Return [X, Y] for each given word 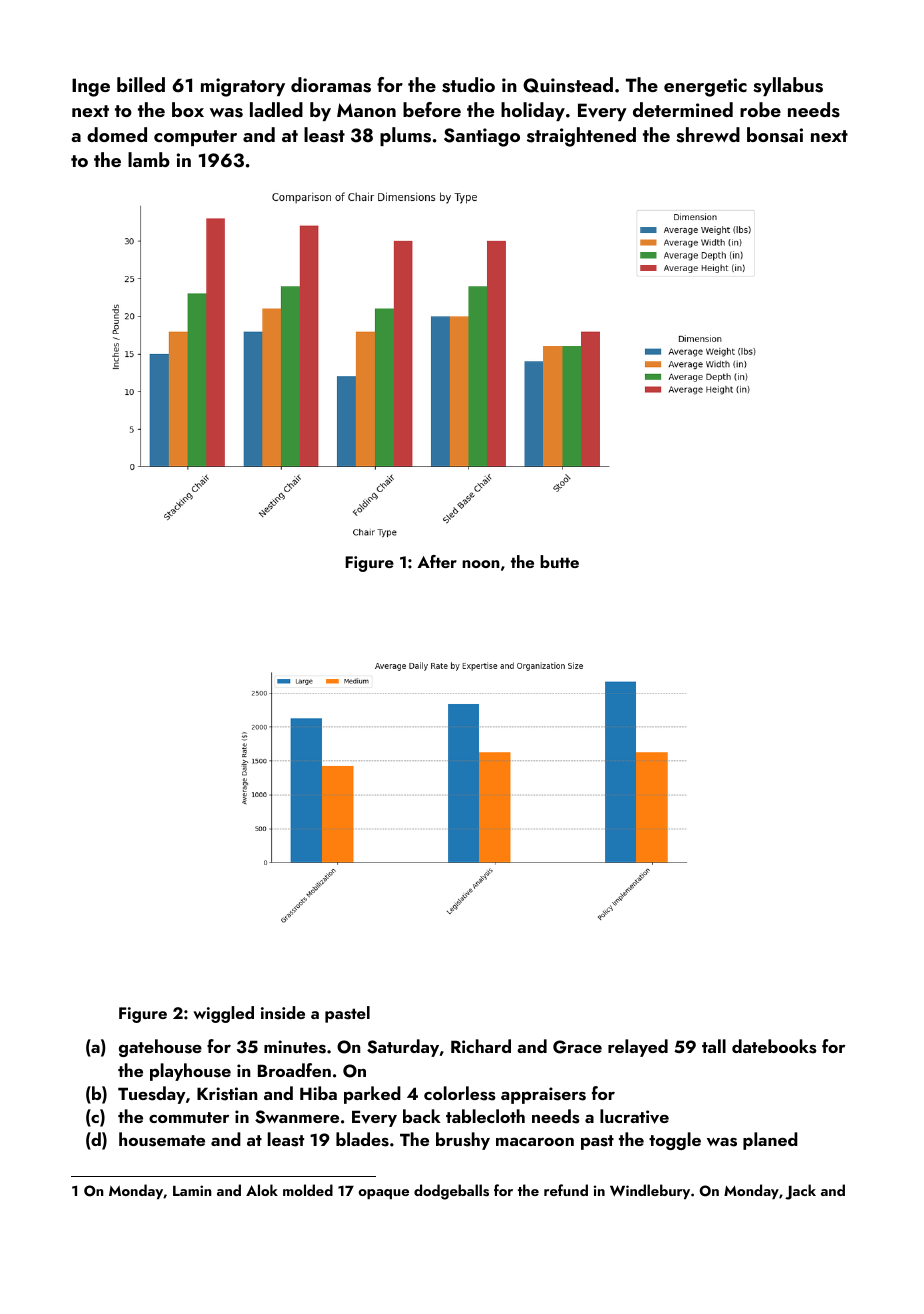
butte [559, 561]
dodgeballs [451, 1192]
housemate [162, 1139]
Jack [800, 1192]
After [437, 561]
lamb [149, 159]
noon [481, 564]
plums [405, 136]
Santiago [482, 137]
